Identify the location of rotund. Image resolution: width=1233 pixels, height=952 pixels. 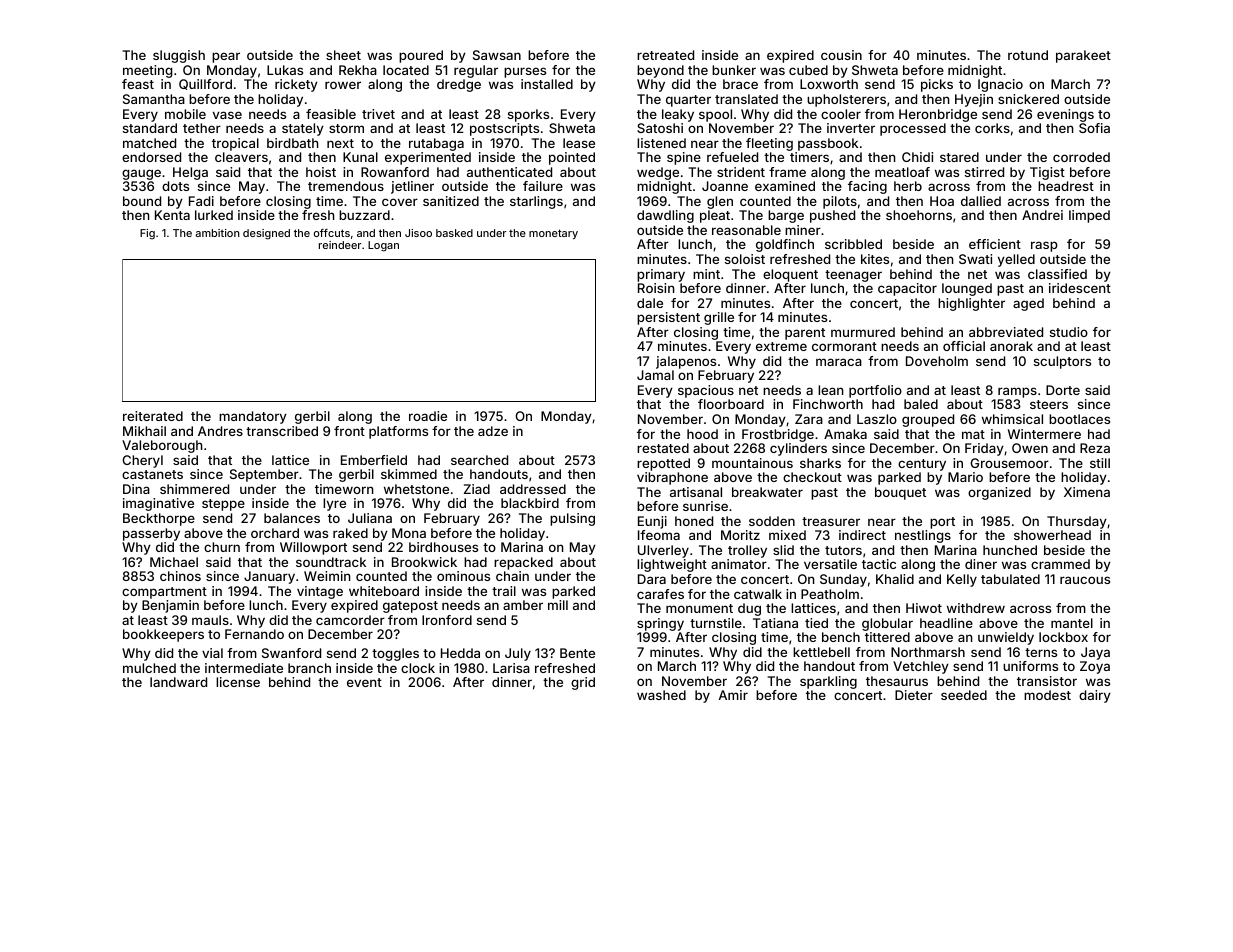
(1028, 55).
